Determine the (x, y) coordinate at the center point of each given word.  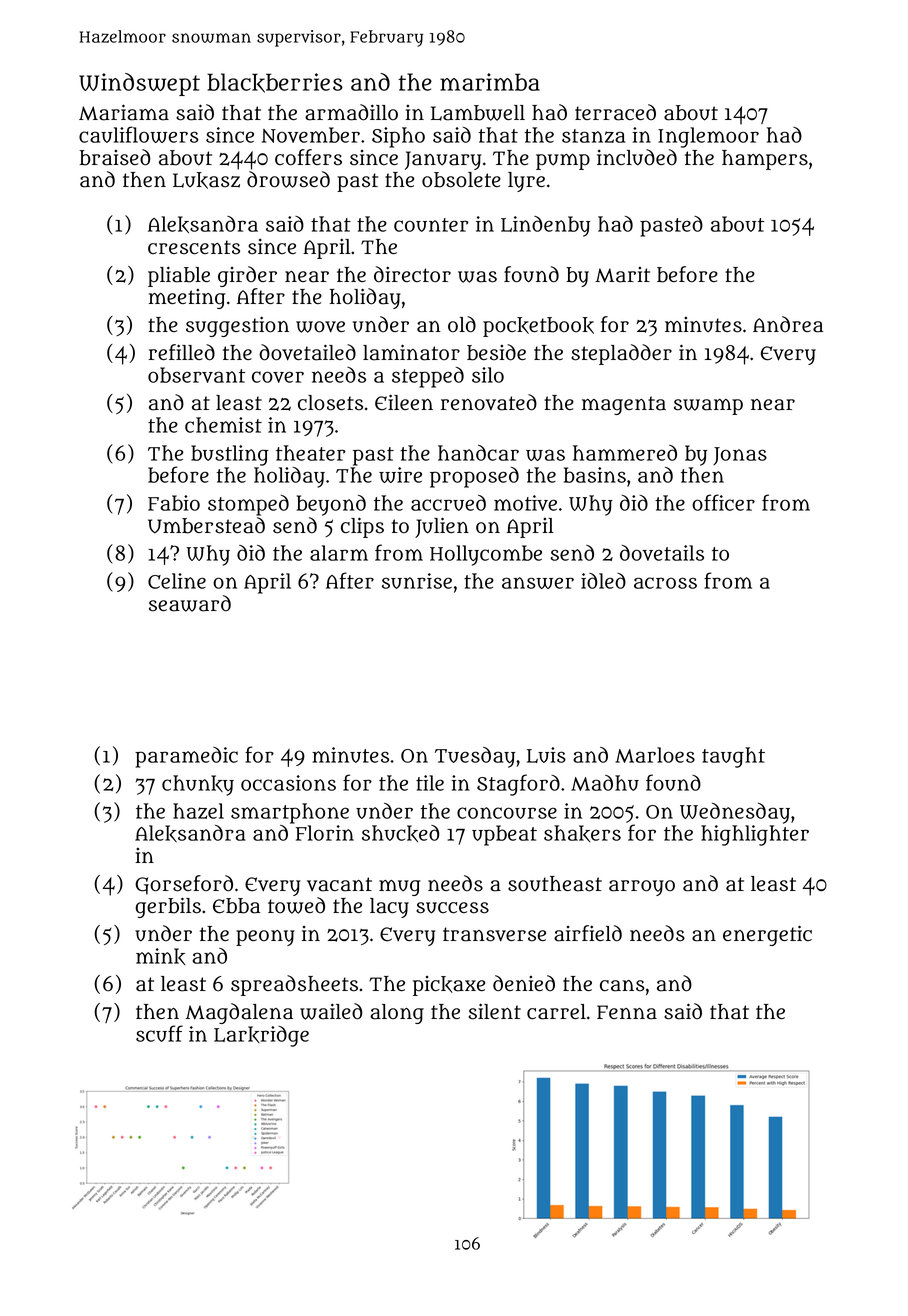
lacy (389, 908)
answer (538, 583)
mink (160, 956)
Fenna (627, 1012)
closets (330, 403)
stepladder (621, 354)
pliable (179, 276)
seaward (190, 603)
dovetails (662, 553)
